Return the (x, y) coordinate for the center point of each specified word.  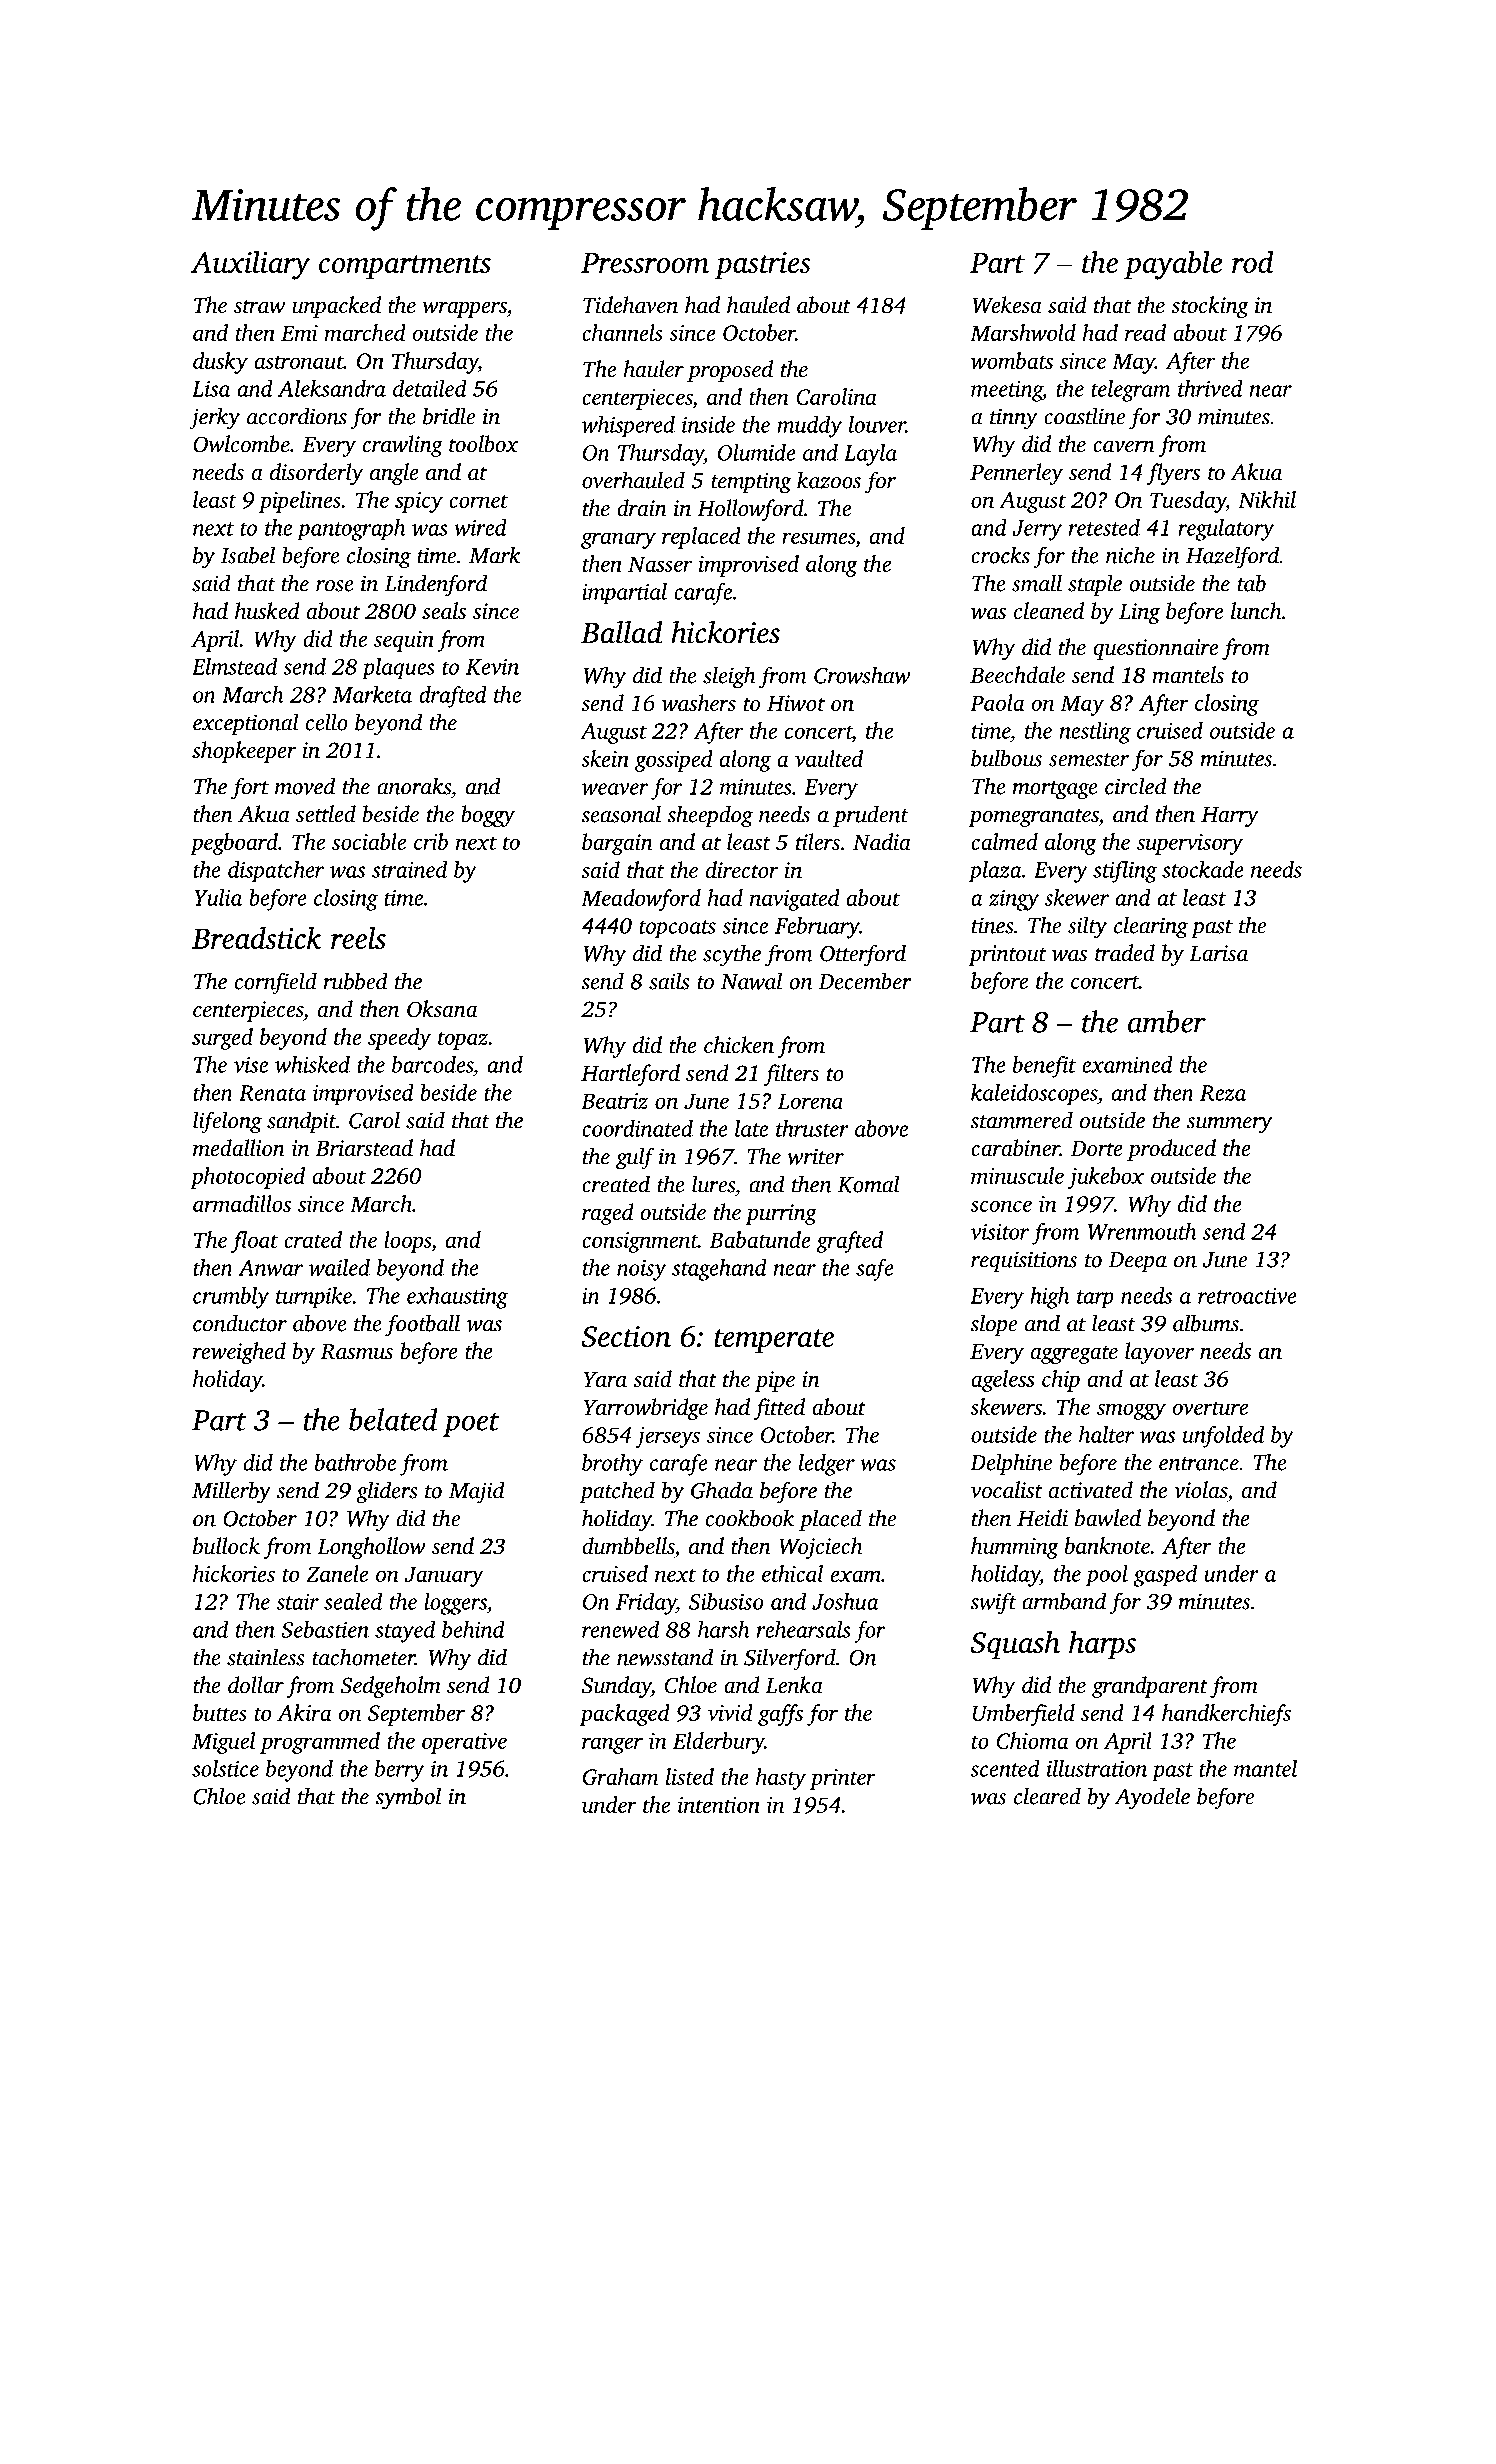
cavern (1124, 447)
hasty (781, 1779)
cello (327, 722)
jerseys (667, 1437)
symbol (408, 1798)
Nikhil (1267, 499)
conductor (240, 1323)
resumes (818, 538)
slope (993, 1325)
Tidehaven (630, 305)
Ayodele (1152, 1798)
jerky (214, 418)
